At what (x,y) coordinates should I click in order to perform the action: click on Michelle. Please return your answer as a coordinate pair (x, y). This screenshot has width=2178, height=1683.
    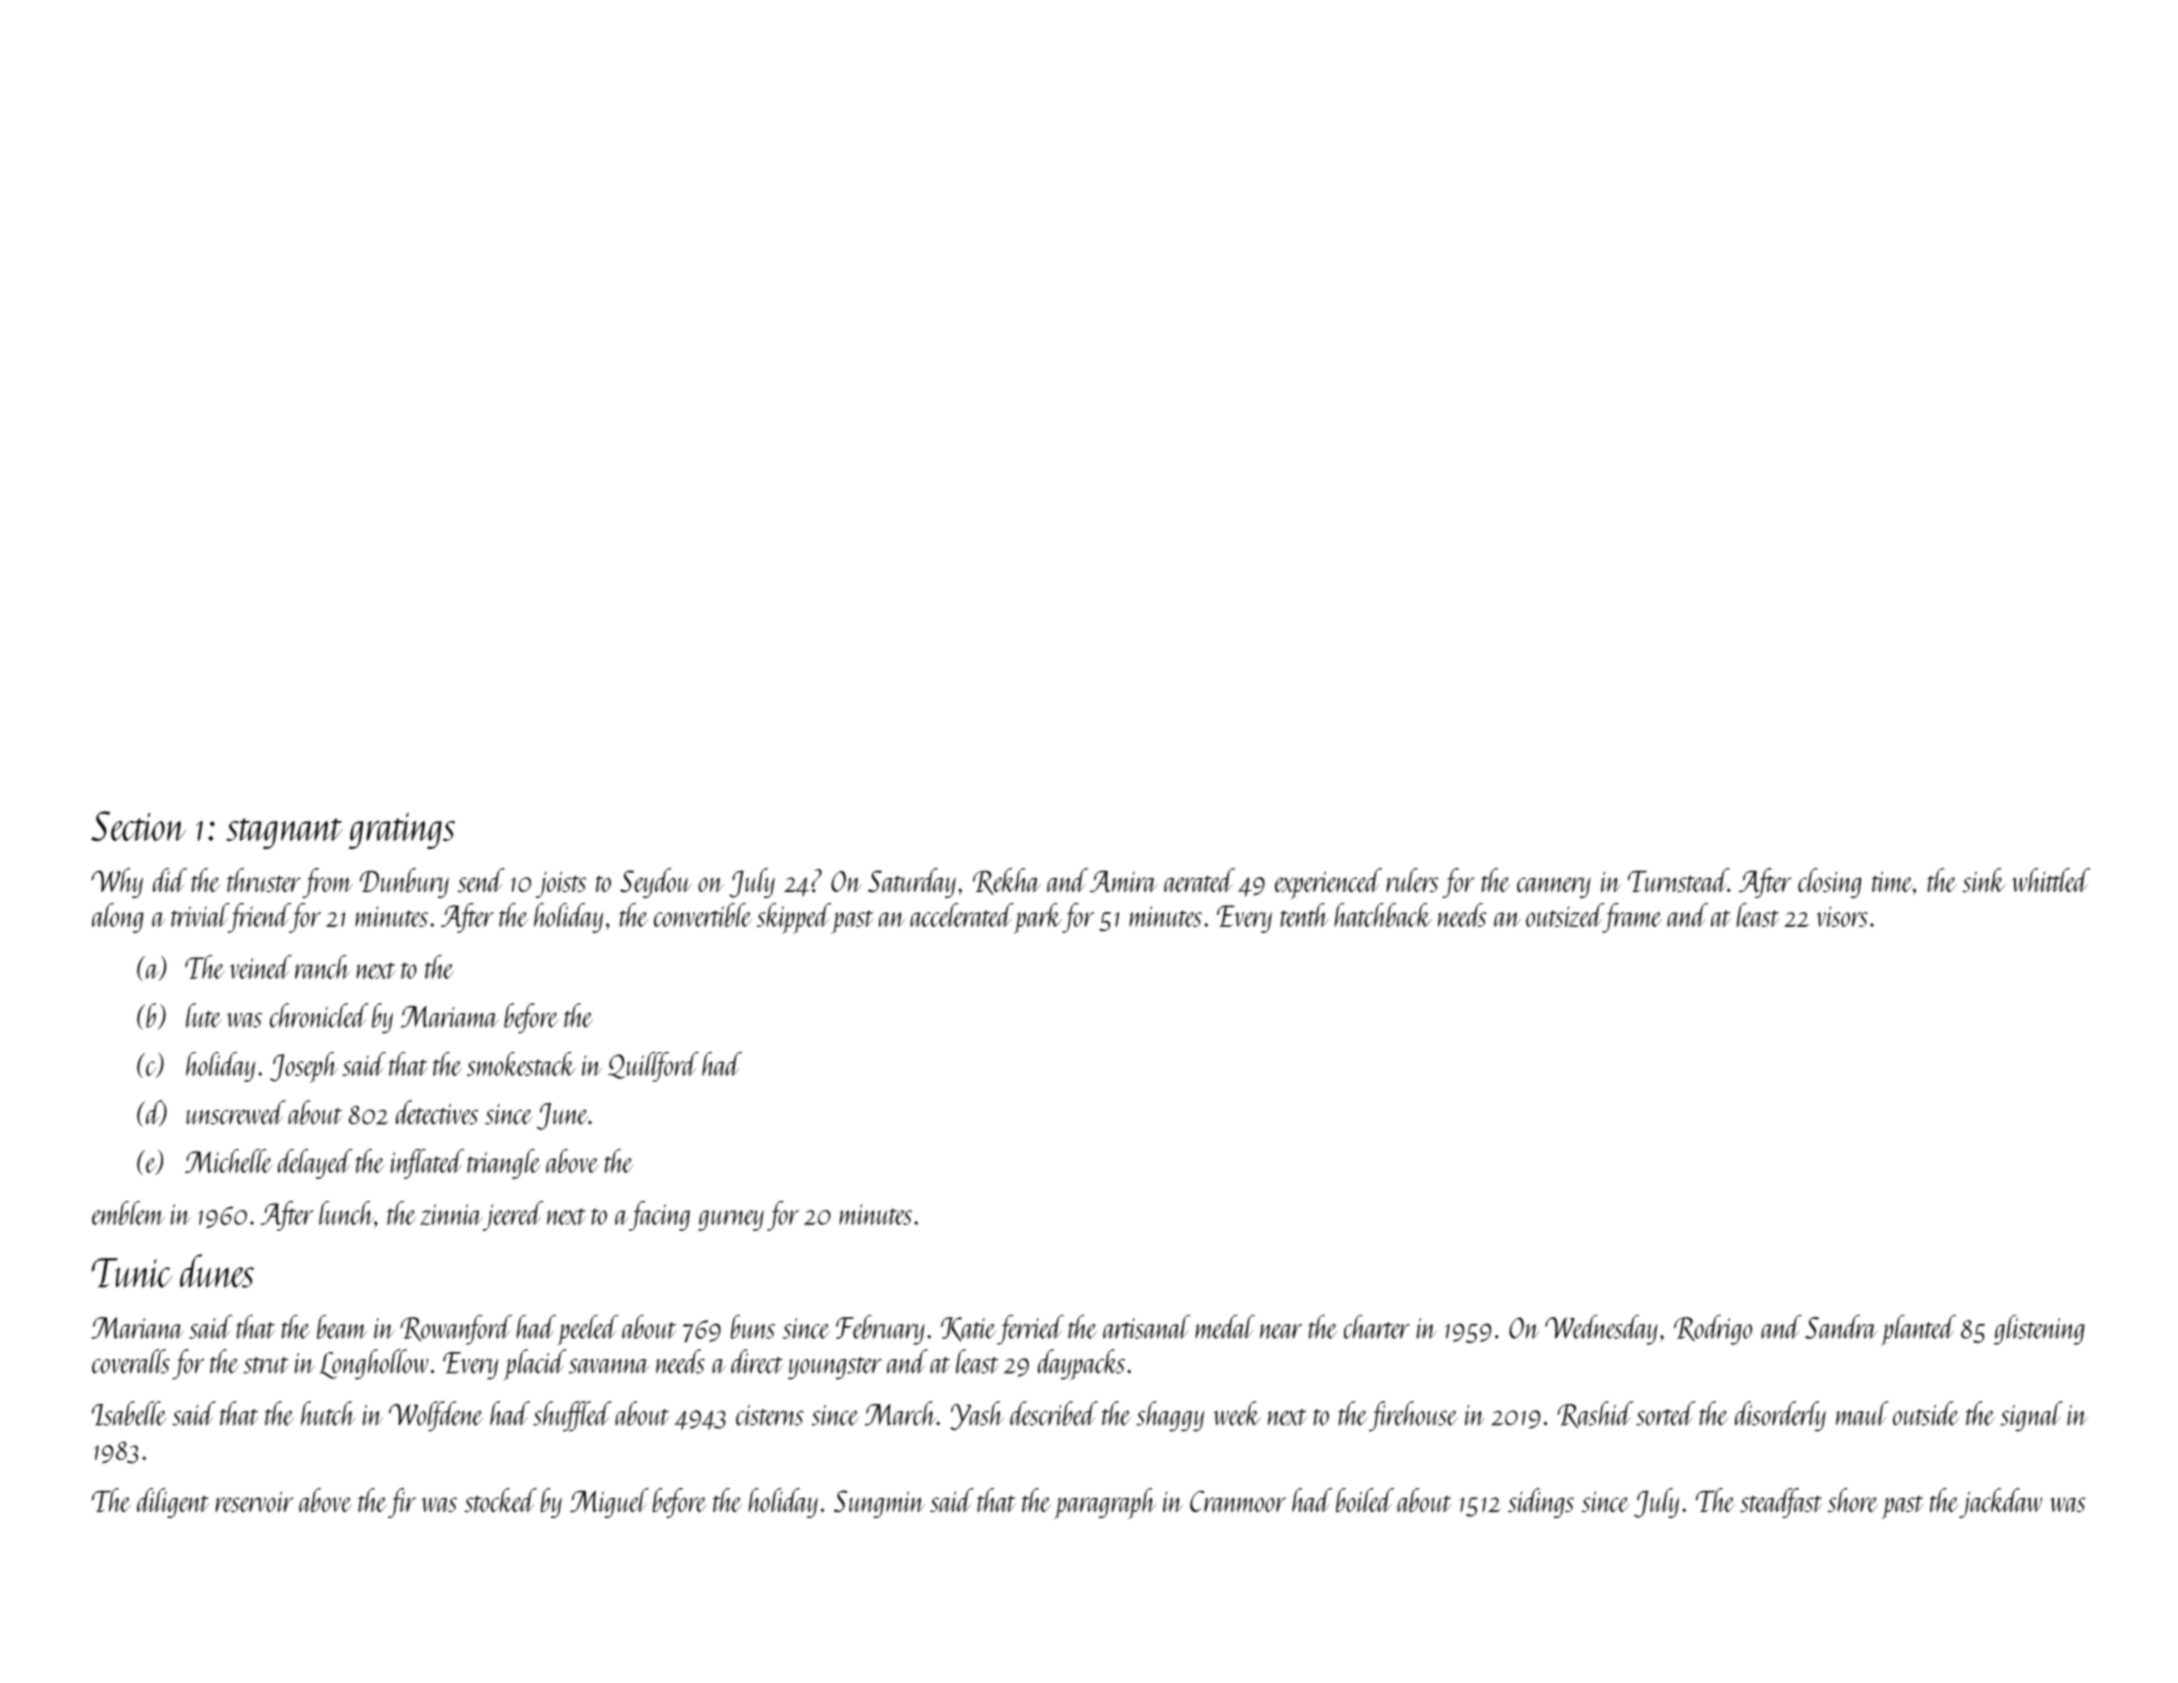
    Looking at the image, I should click on (229, 1161).
